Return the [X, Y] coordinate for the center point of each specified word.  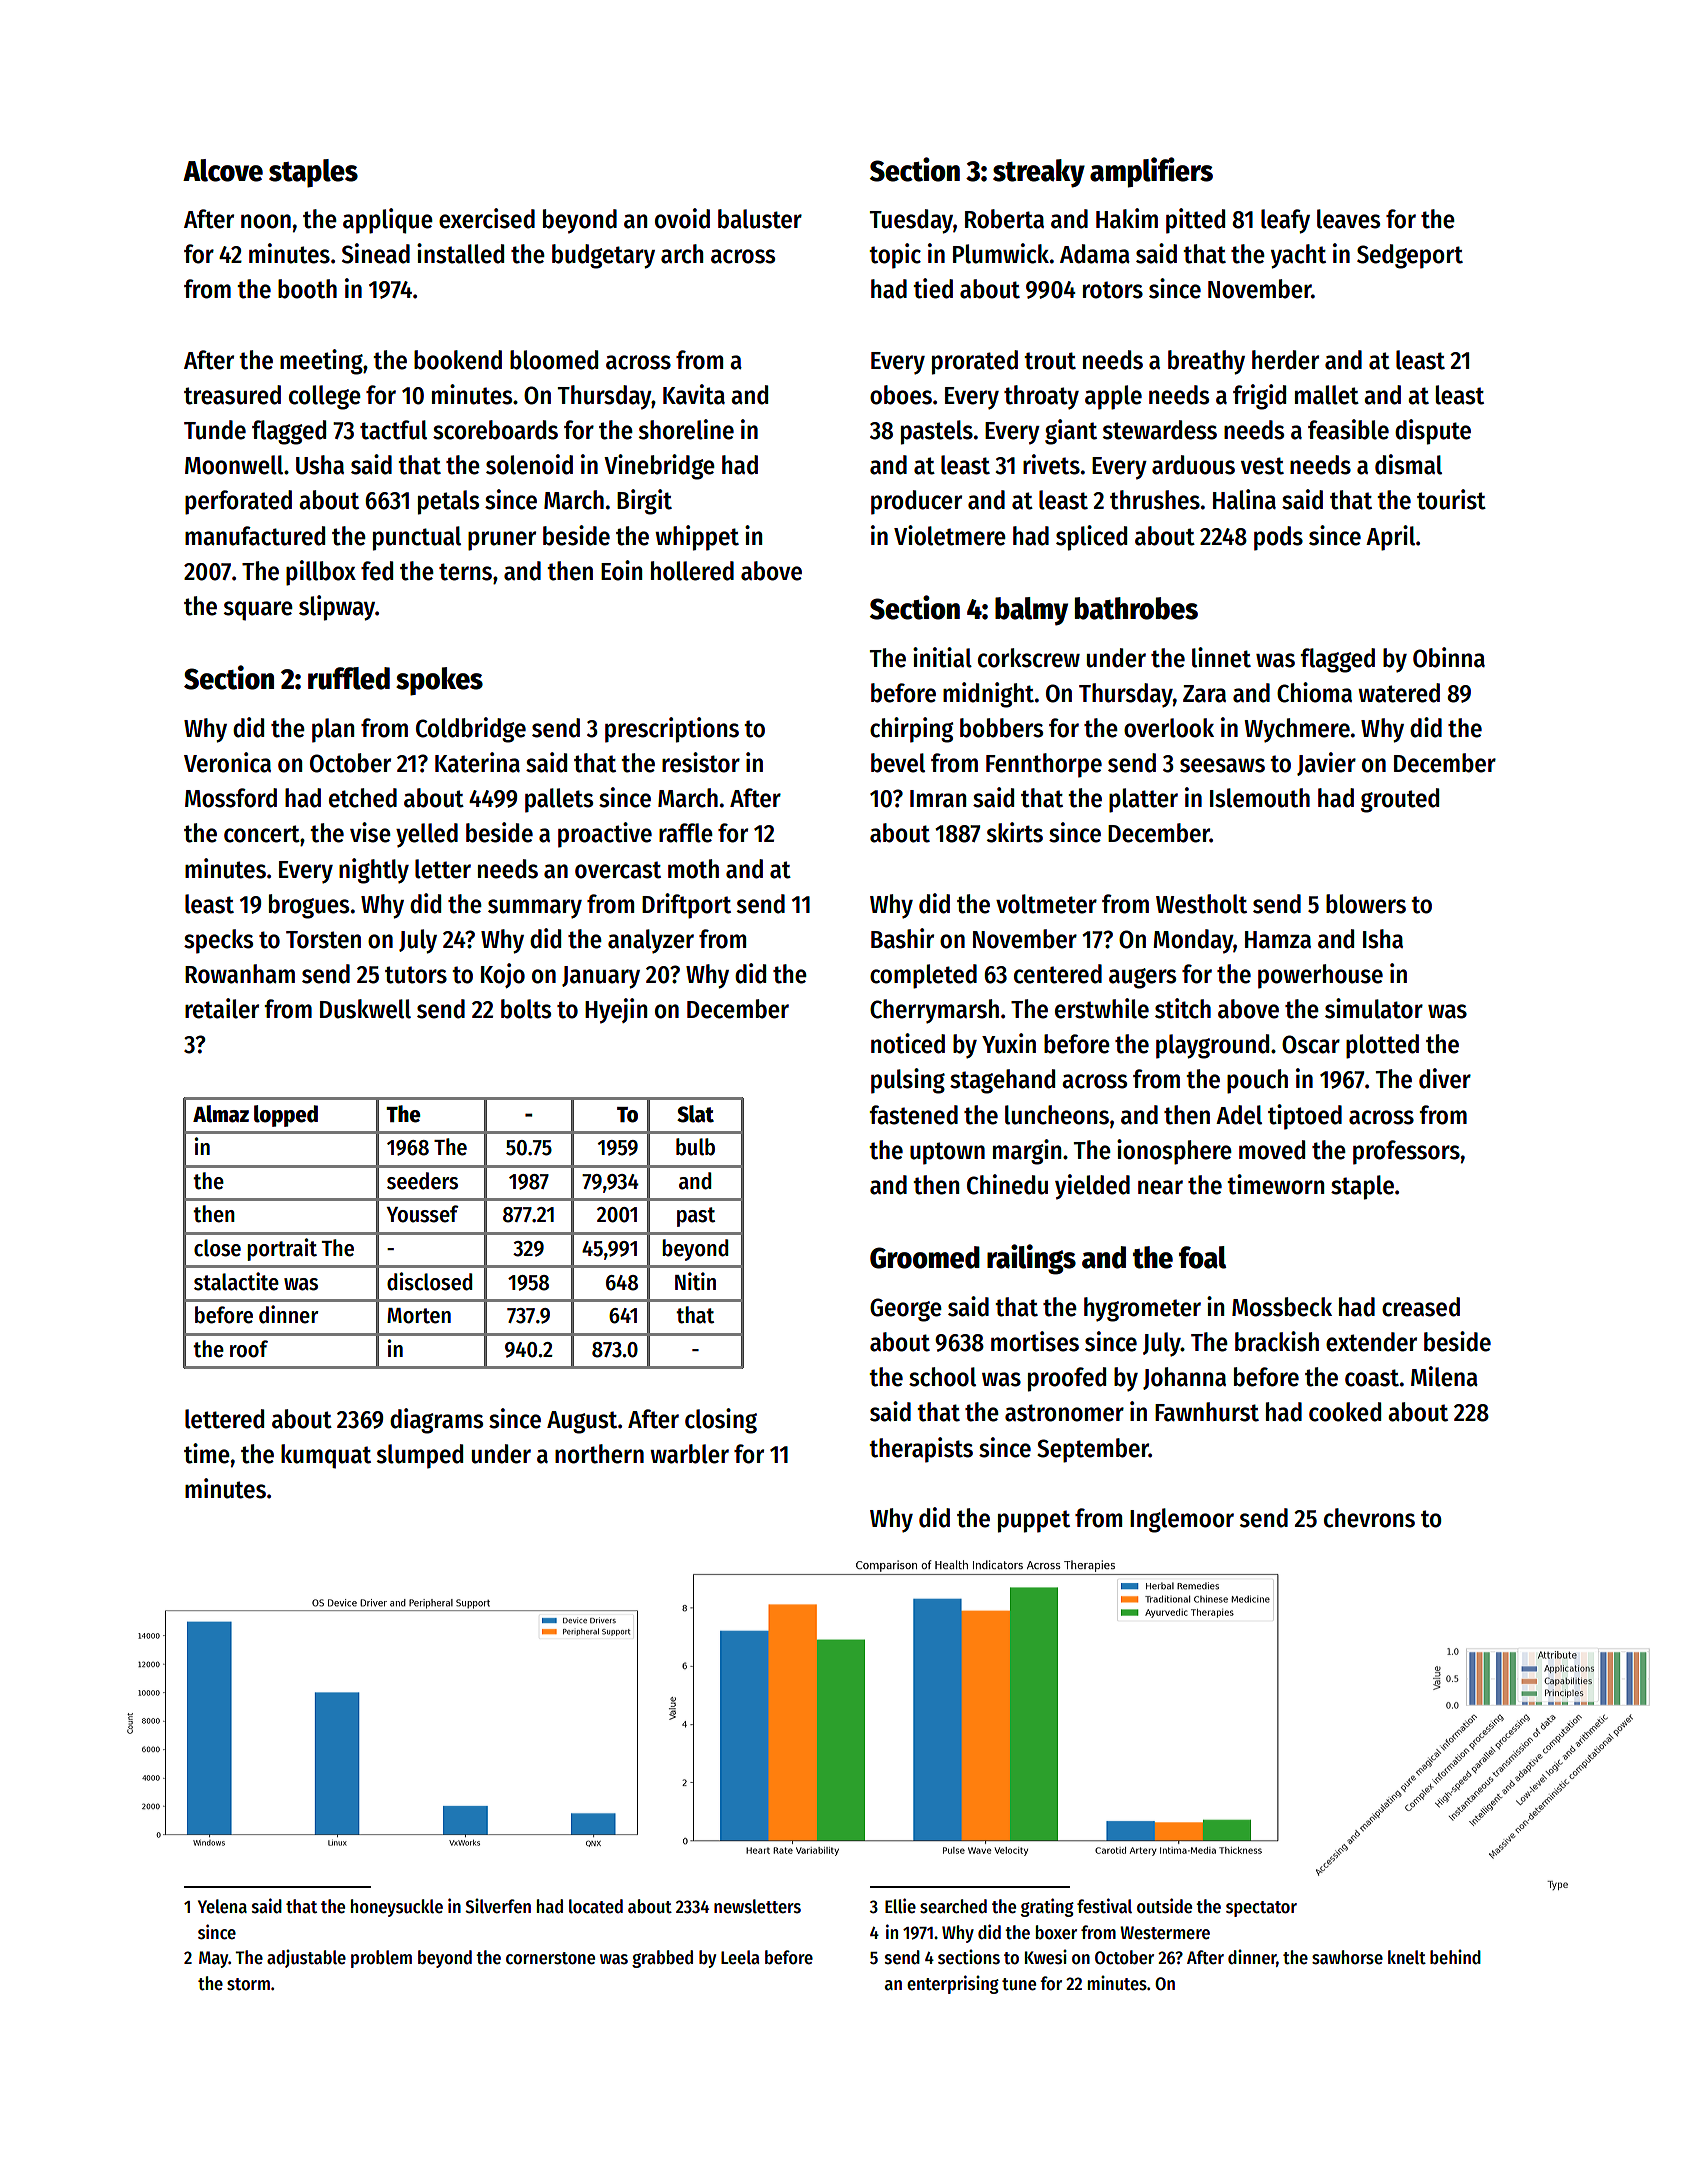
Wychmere [1297, 730]
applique [388, 221]
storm [248, 1984]
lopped [286, 1116]
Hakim [1127, 218]
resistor [701, 762]
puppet [1034, 1521]
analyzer [651, 941]
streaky [1039, 173]
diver [1445, 1078]
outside [1164, 1906]
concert [262, 834]
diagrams [436, 1421]
